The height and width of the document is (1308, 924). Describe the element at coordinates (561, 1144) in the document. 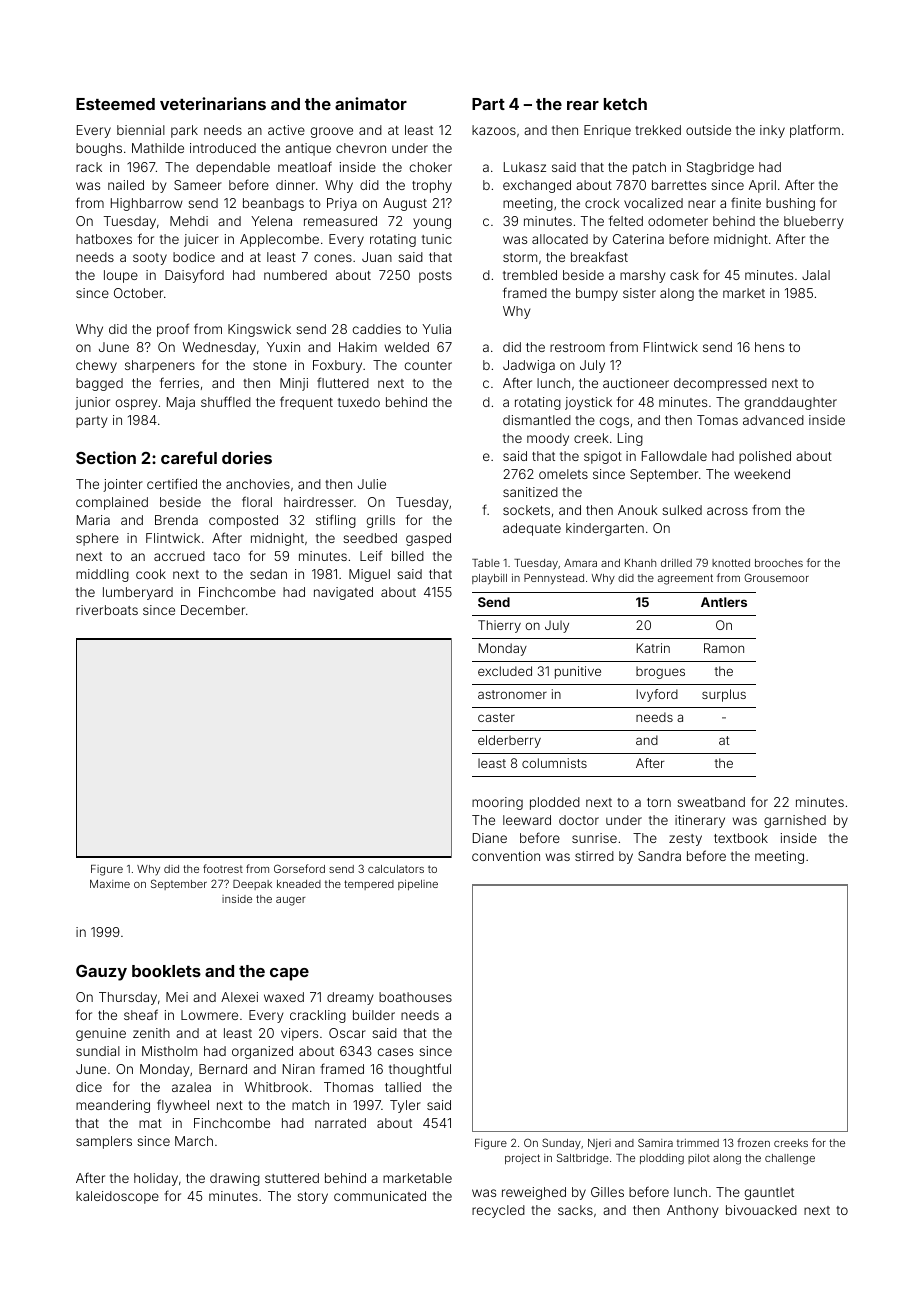

I see `Sunday` at that location.
